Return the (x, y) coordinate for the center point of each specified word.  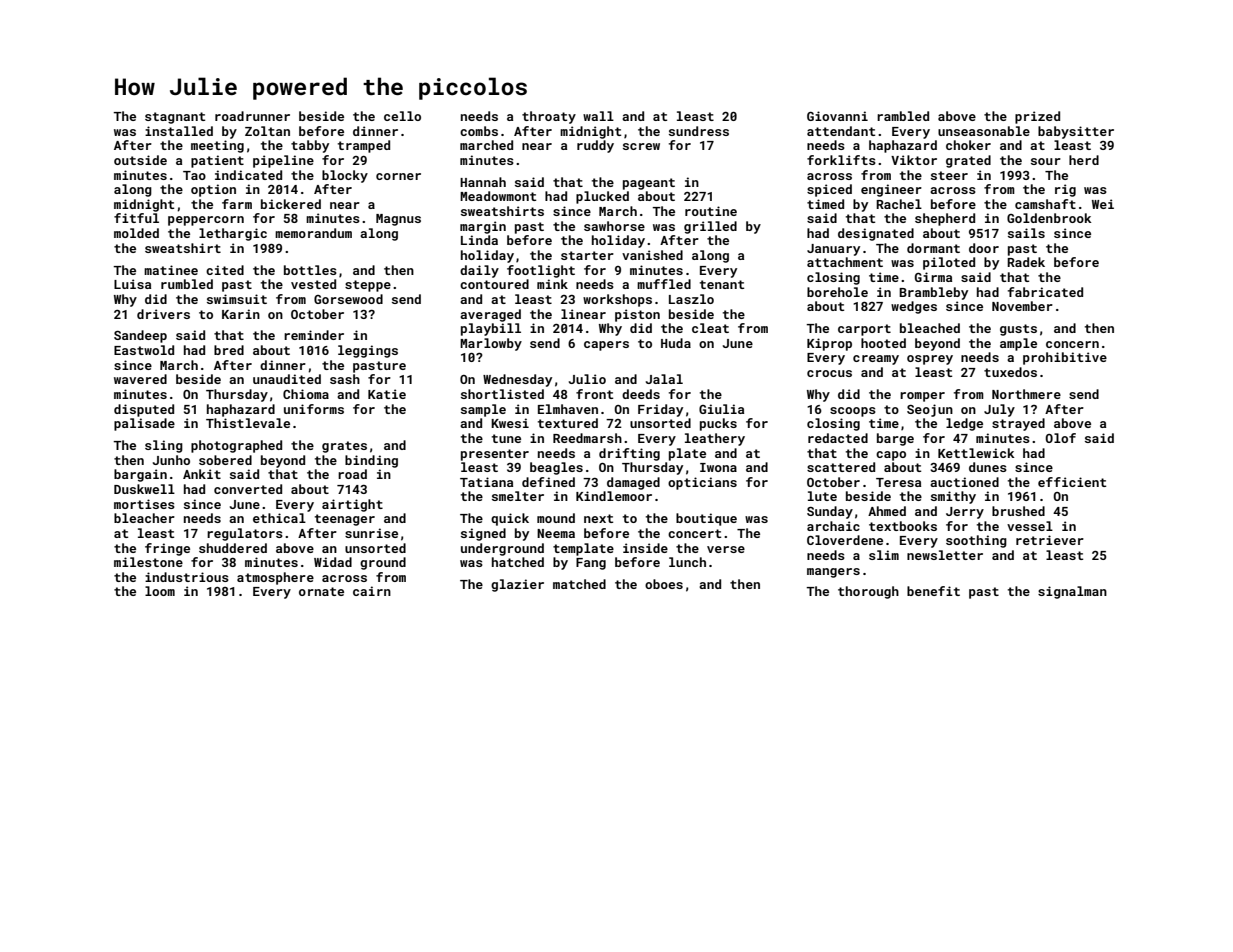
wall (598, 116)
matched (579, 584)
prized (1037, 117)
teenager (345, 520)
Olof (1060, 438)
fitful (136, 218)
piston (637, 315)
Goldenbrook (1049, 218)
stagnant (175, 118)
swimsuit (237, 299)
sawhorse (614, 226)
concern (1072, 344)
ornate (321, 591)
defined (548, 482)
